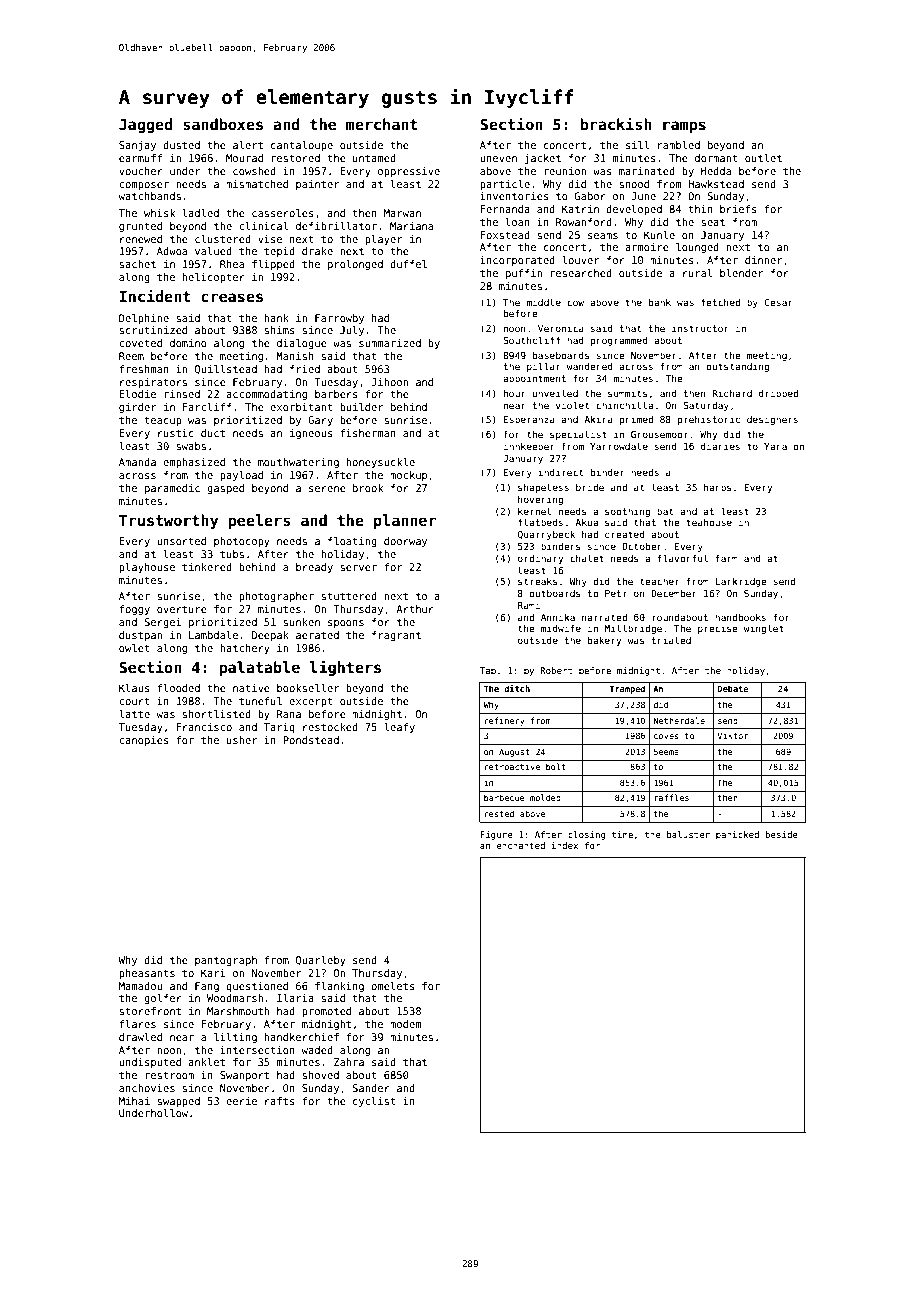 Image resolution: width=924 pixels, height=1308 pixels. I want to click on tuneful, so click(260, 701).
